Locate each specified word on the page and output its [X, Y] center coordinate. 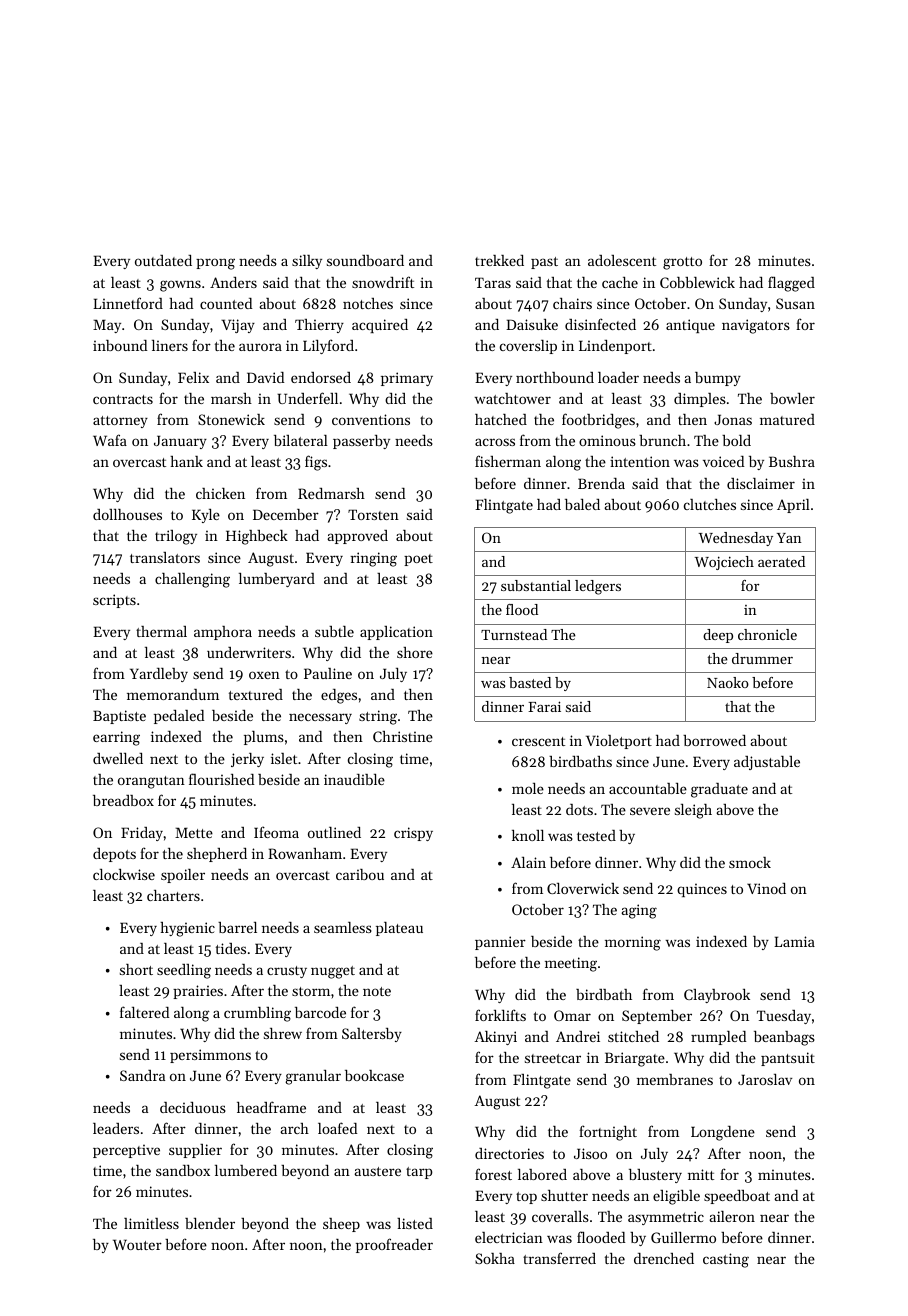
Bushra [792, 461]
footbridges [598, 421]
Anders [233, 282]
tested [596, 835]
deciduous [193, 1107]
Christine [403, 736]
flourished [221, 779]
